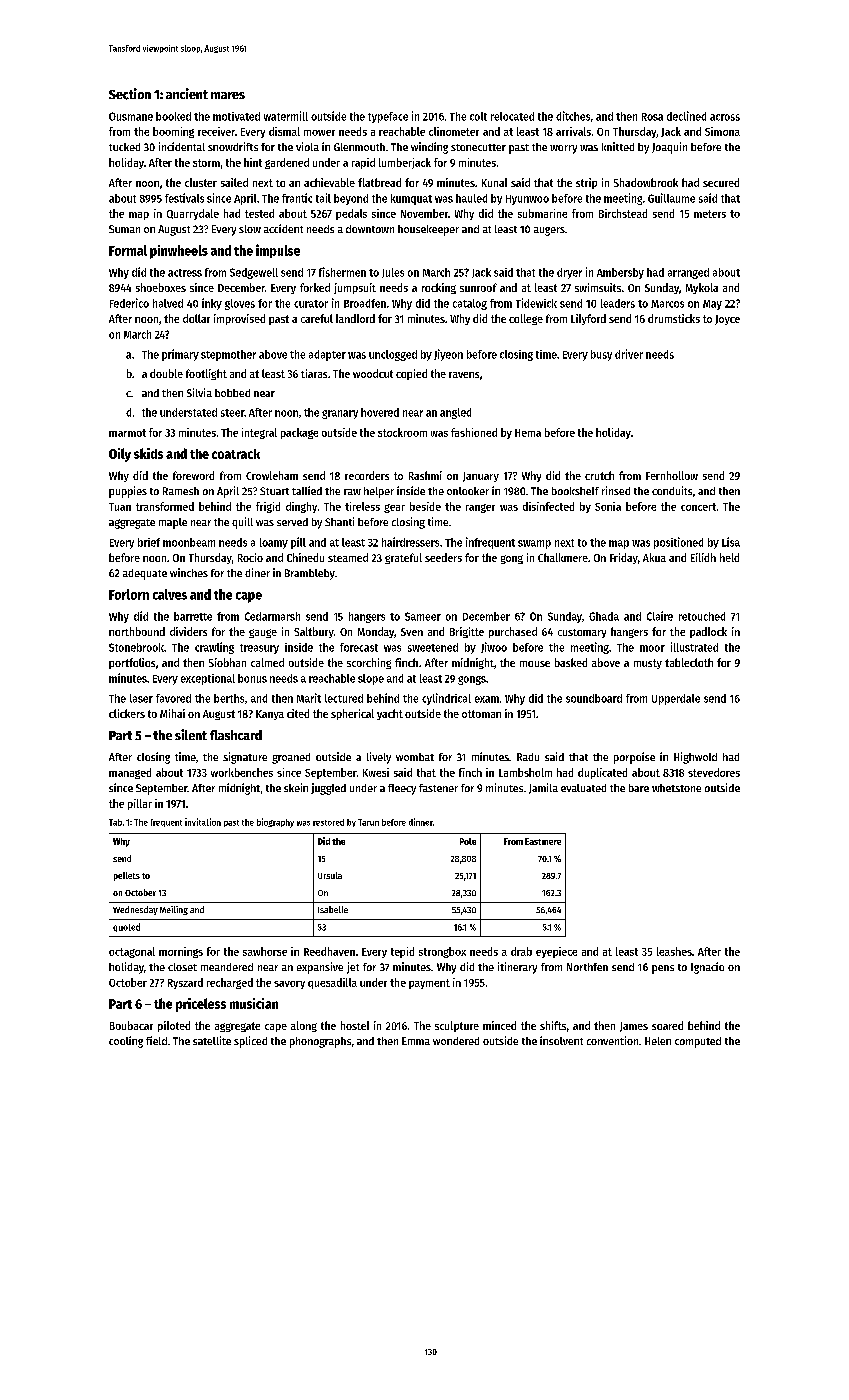 This page has width=849, height=1400. Describe the element at coordinates (166, 373) in the page. I see `double` at that location.
